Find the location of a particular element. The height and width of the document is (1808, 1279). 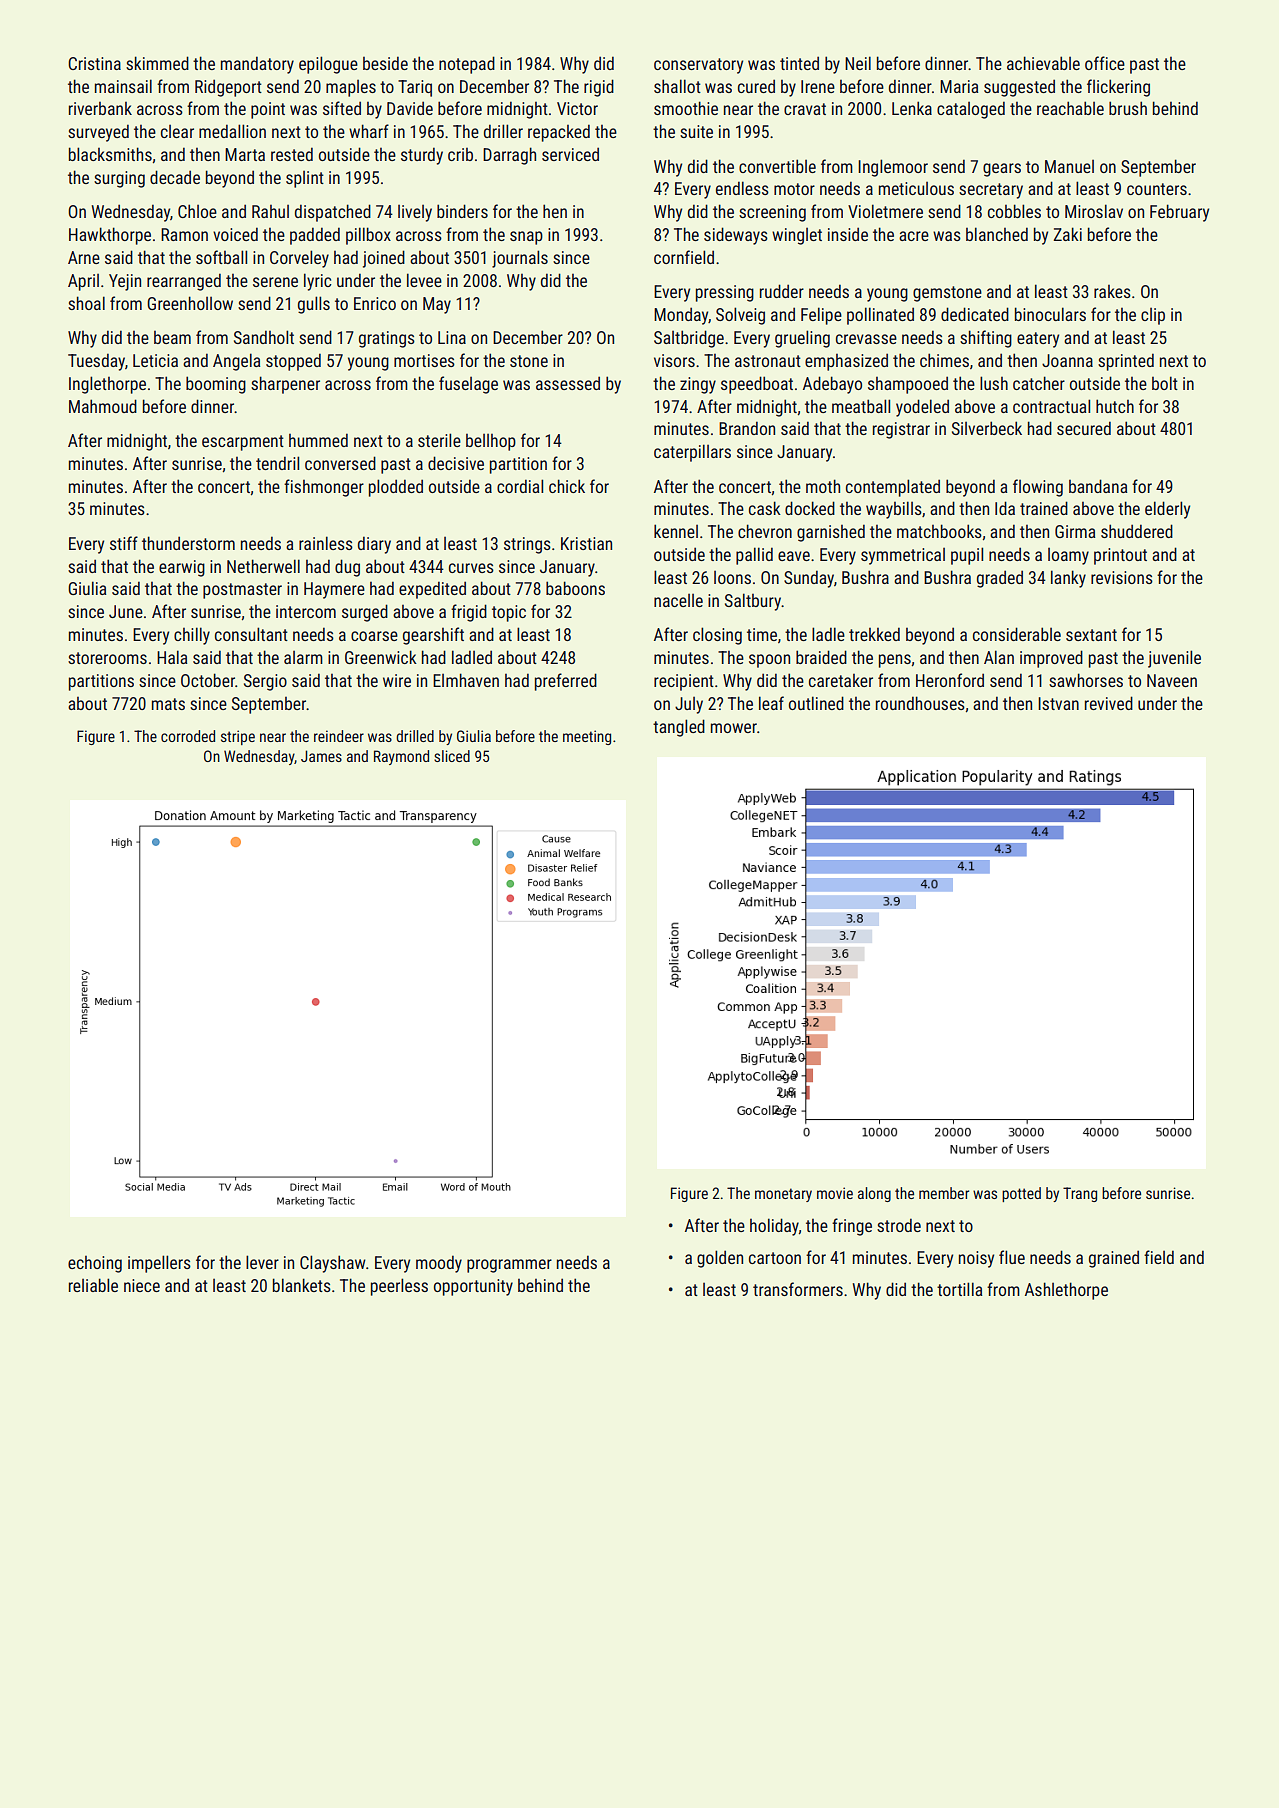

pallid is located at coordinates (754, 556).
